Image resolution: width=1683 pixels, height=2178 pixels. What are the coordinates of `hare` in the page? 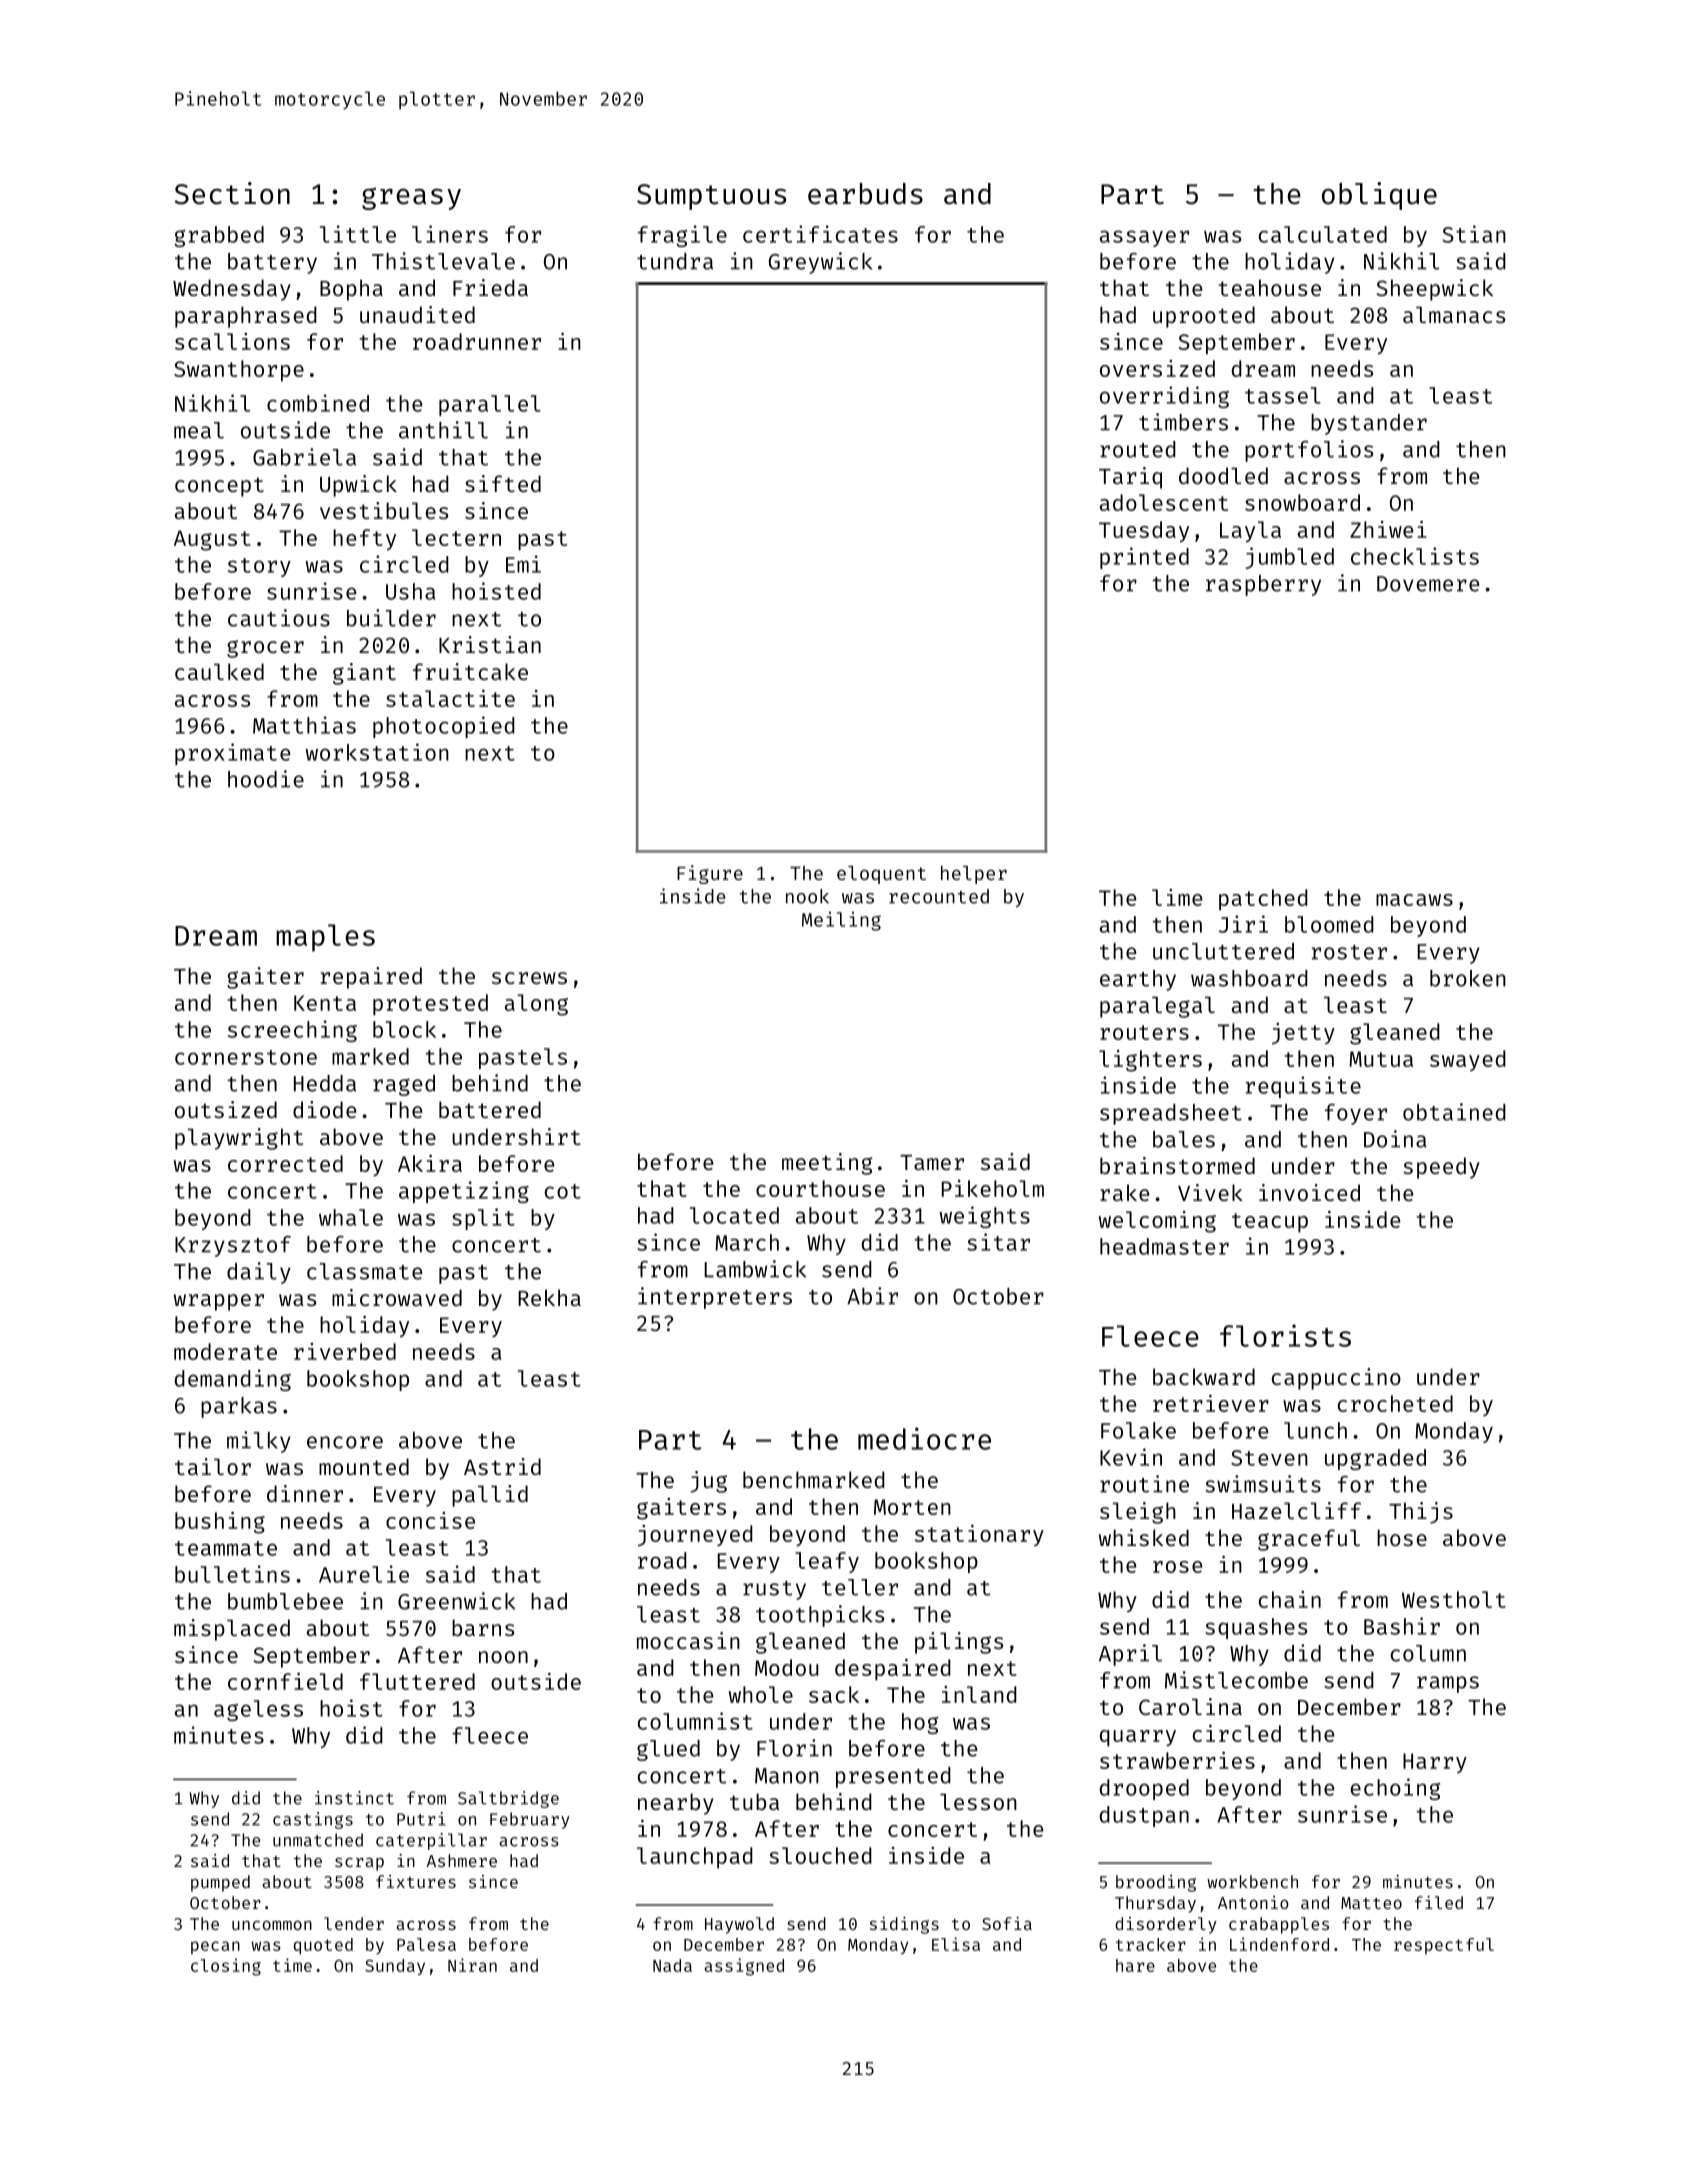 It's located at (1135, 1965).
